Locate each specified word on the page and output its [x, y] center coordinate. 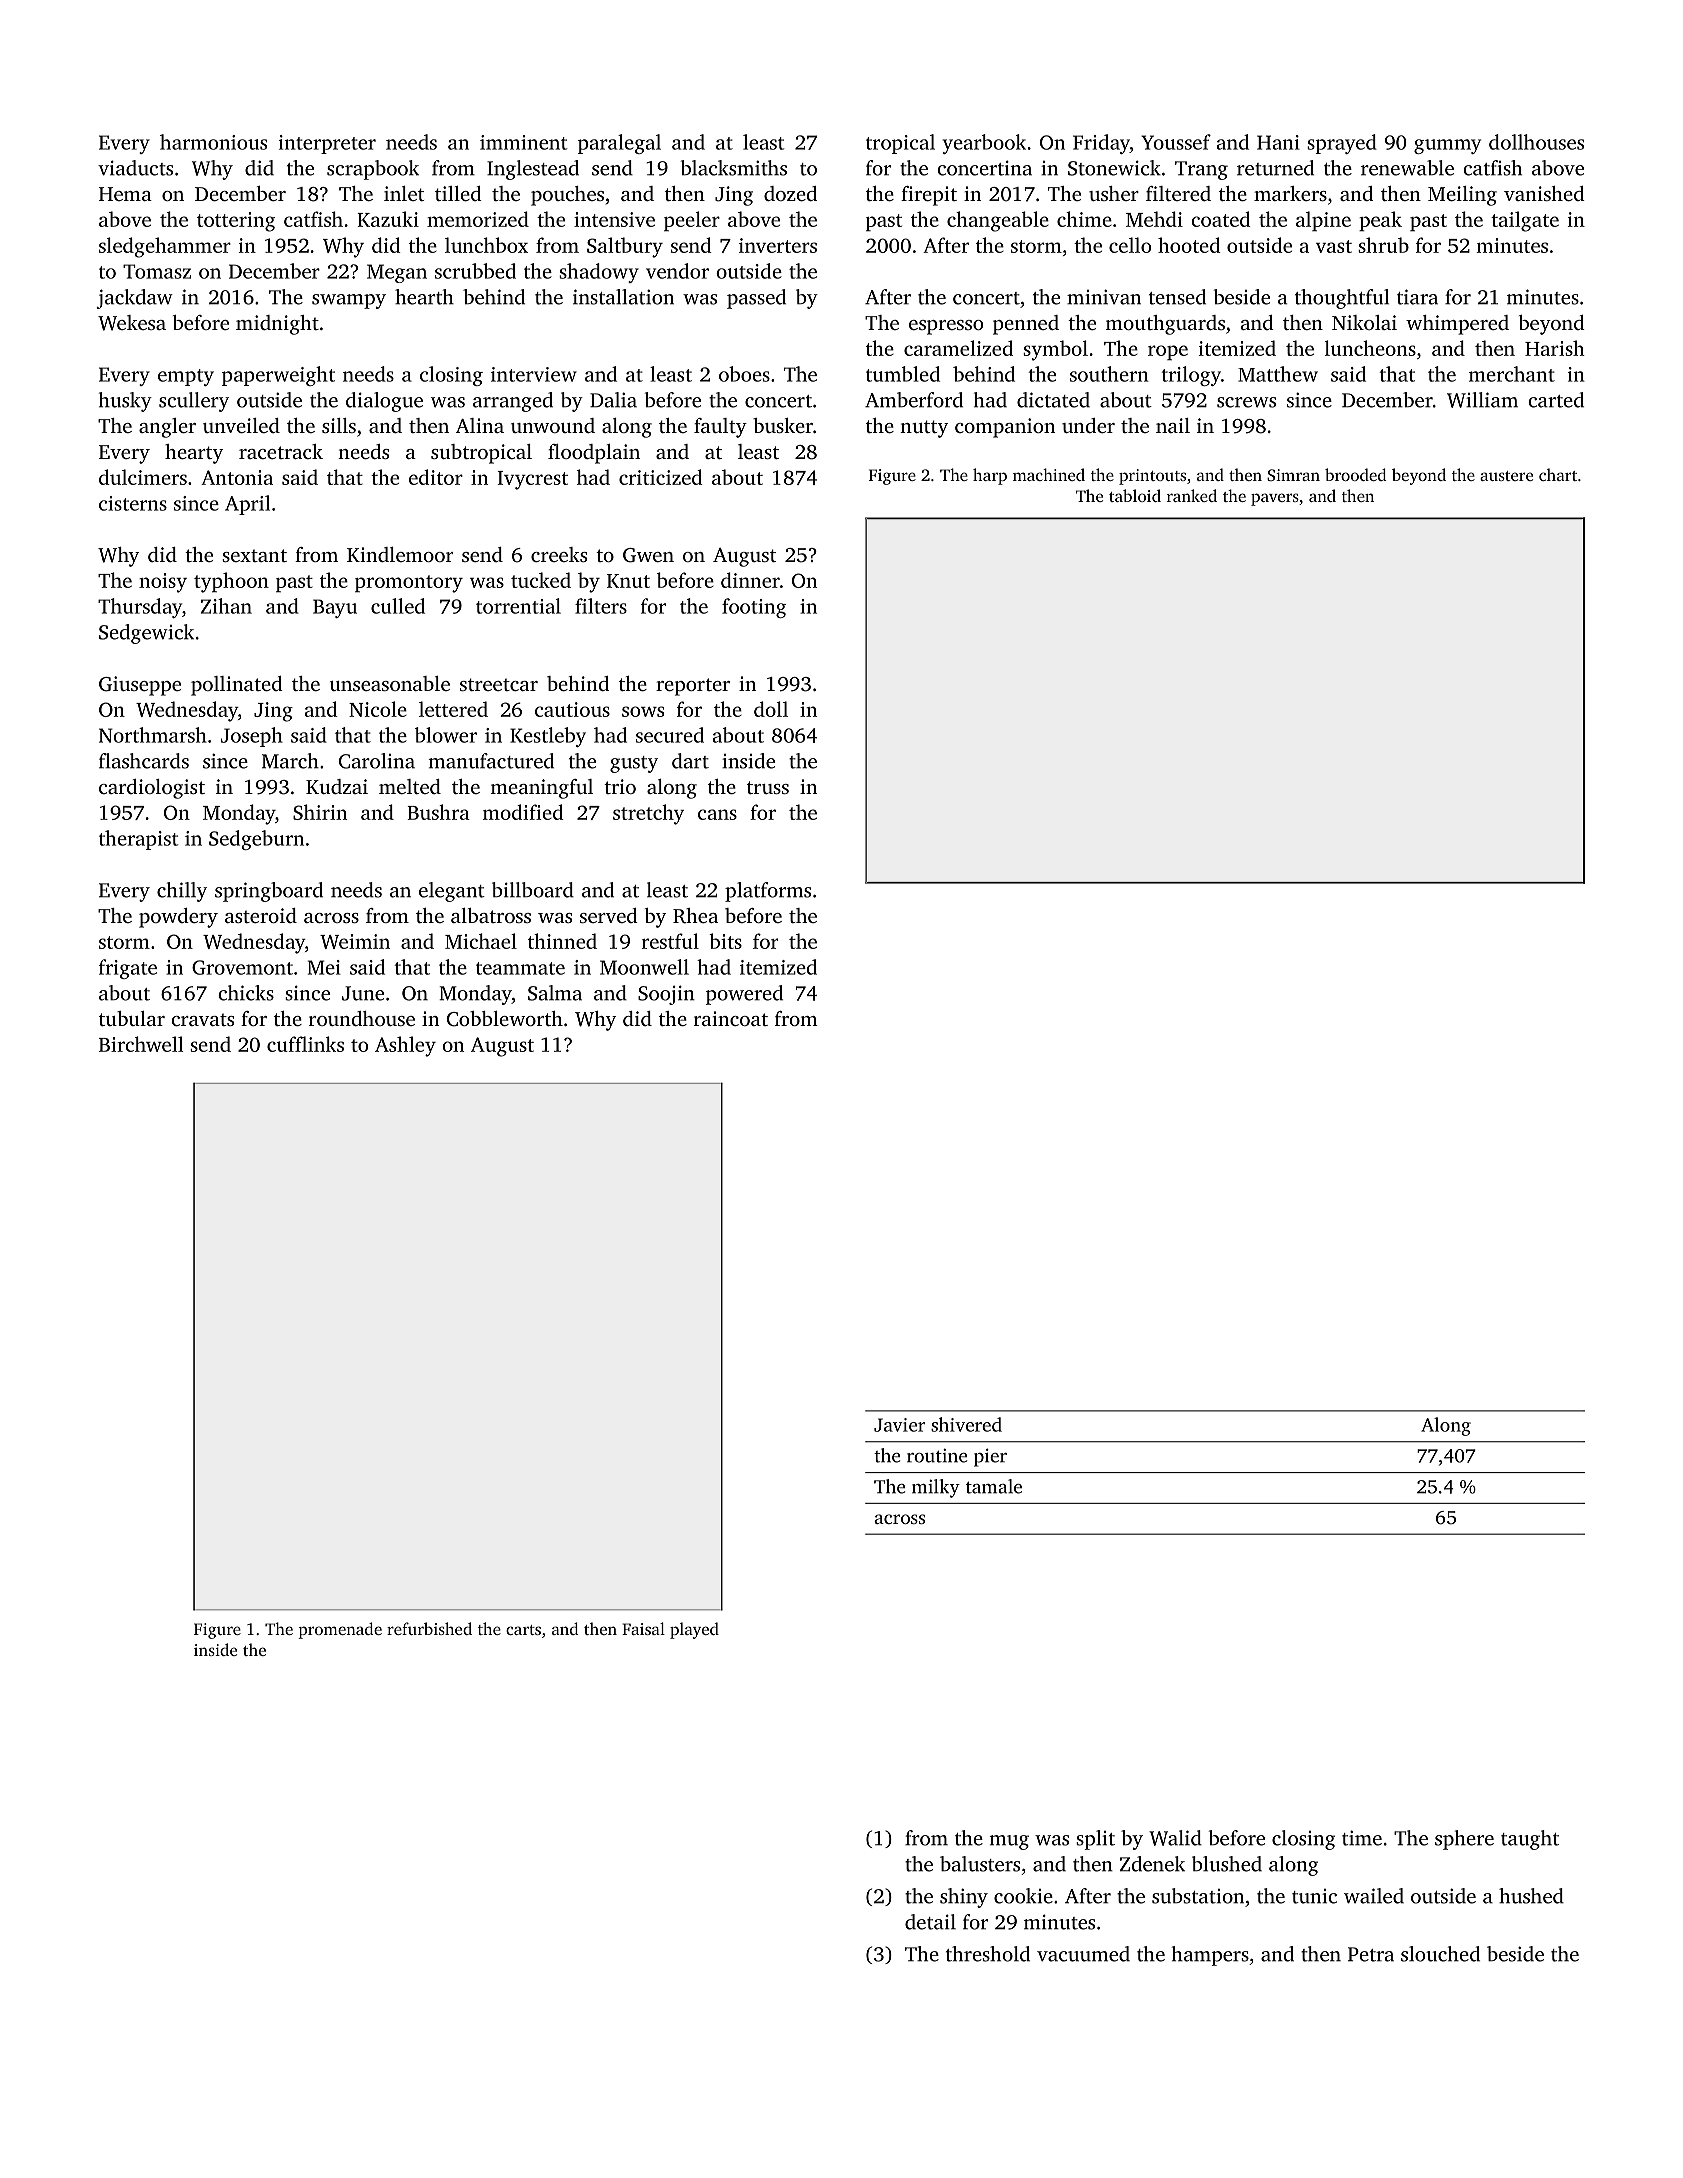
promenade [340, 1630]
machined [1049, 474]
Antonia [237, 477]
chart [1558, 474]
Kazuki [388, 219]
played [694, 1630]
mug [1009, 1842]
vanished [1544, 193]
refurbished [429, 1628]
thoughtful [1342, 299]
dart [690, 761]
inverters [778, 245]
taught [1530, 1840]
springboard [269, 892]
